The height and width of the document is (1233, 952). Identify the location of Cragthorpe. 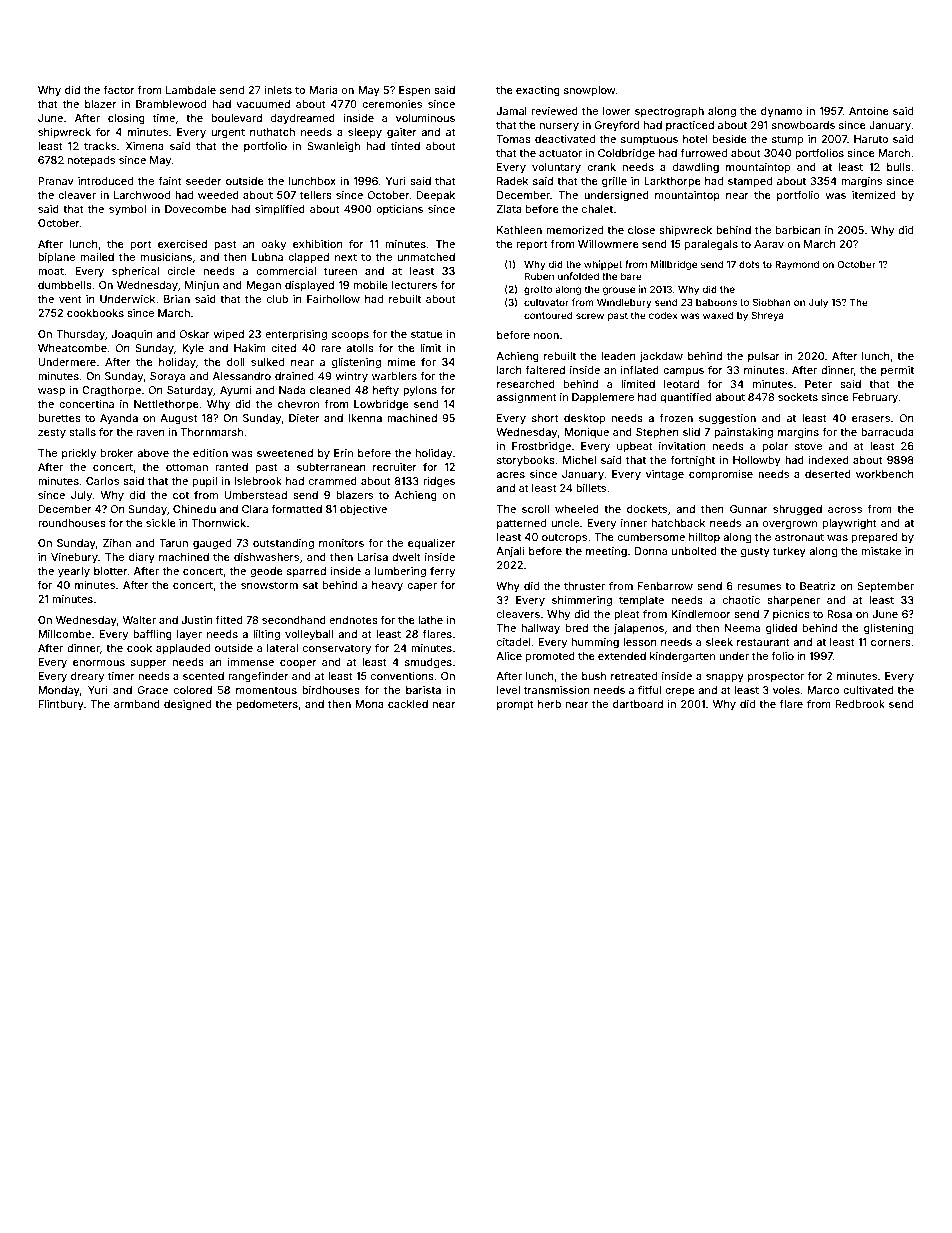
(111, 391).
